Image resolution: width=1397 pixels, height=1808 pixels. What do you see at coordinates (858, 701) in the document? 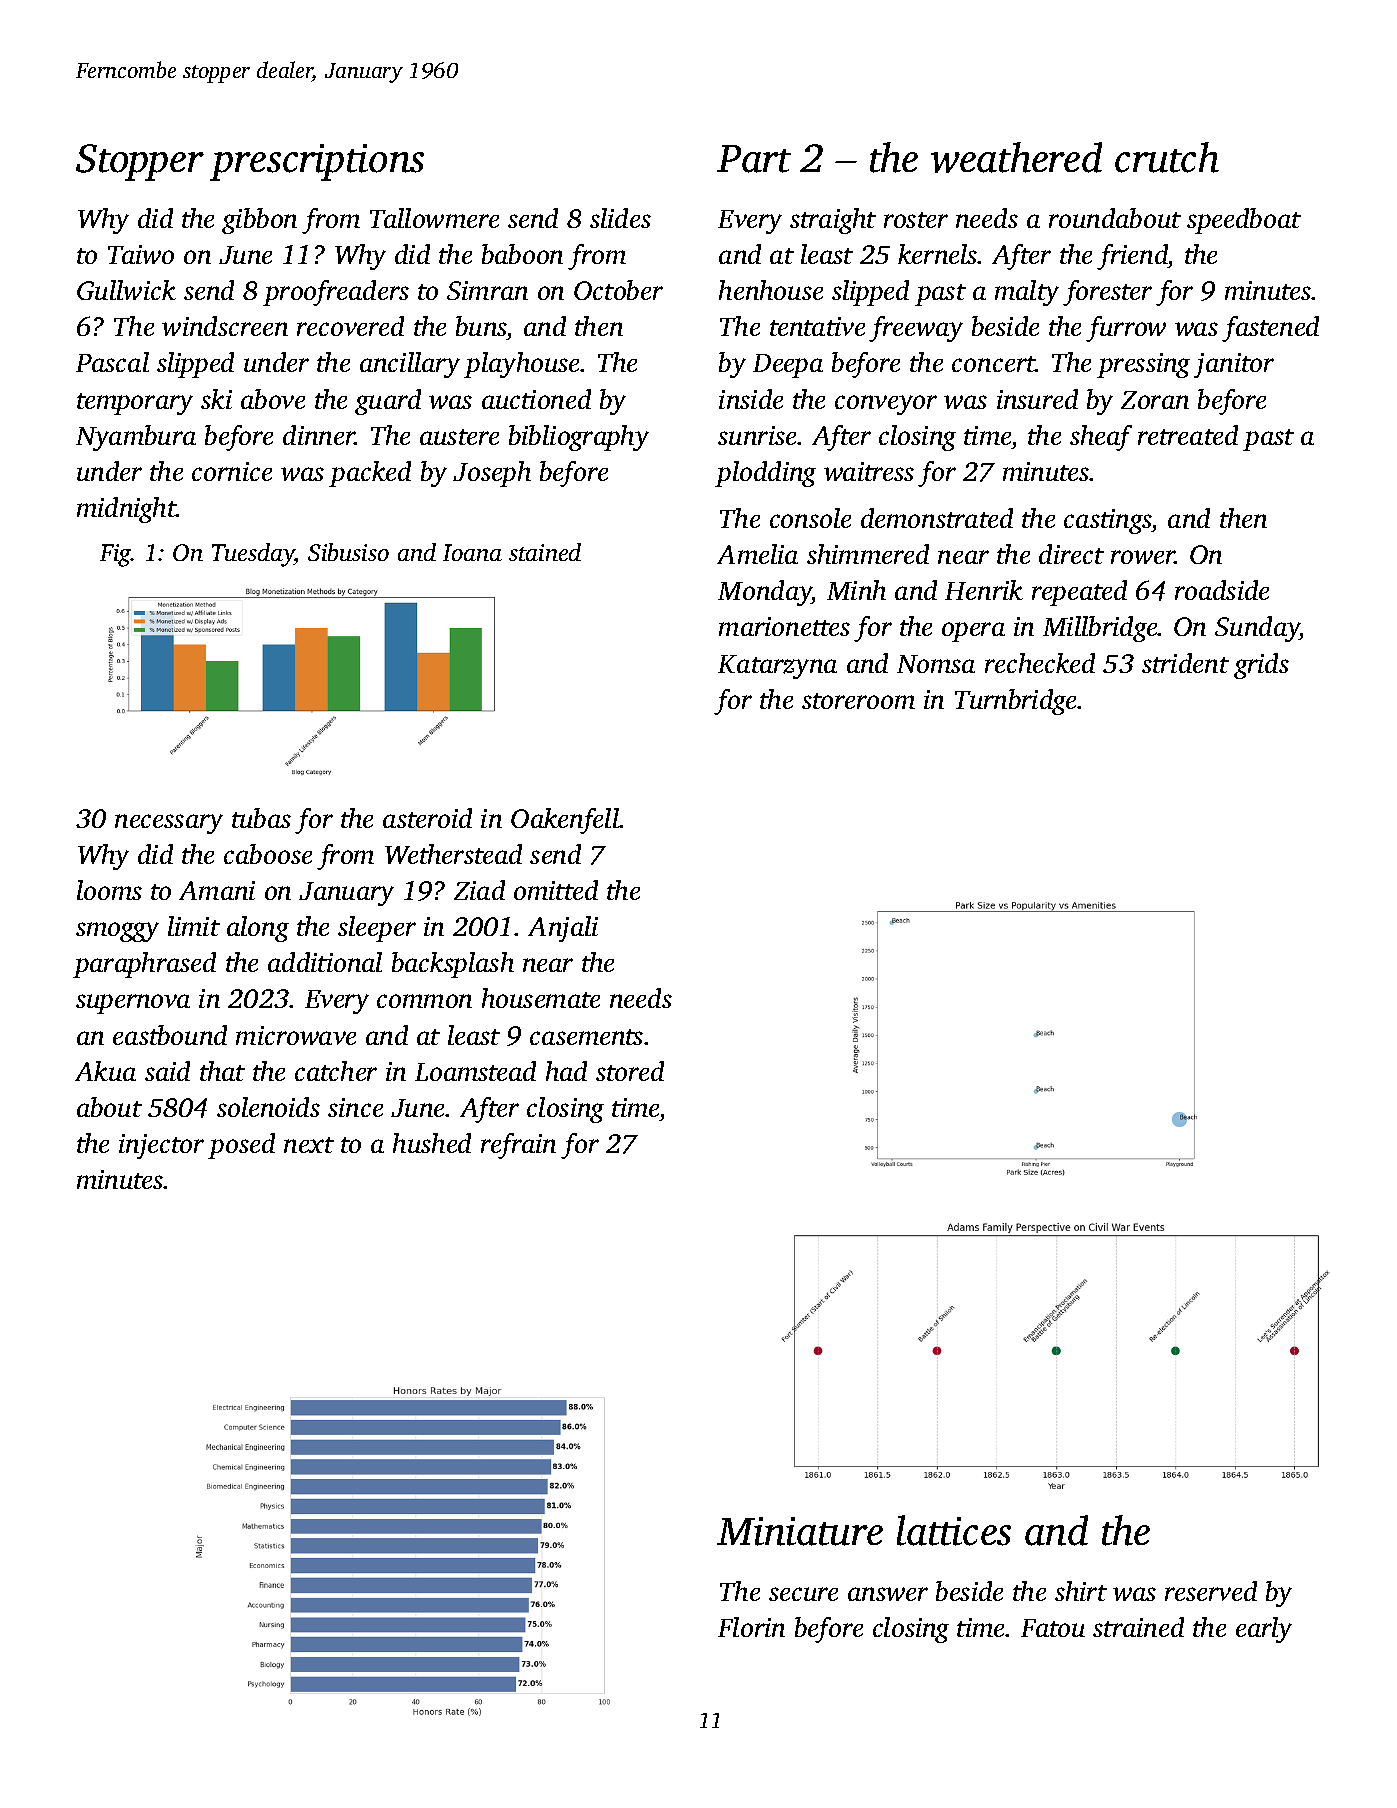
I see `storeroom` at bounding box center [858, 701].
